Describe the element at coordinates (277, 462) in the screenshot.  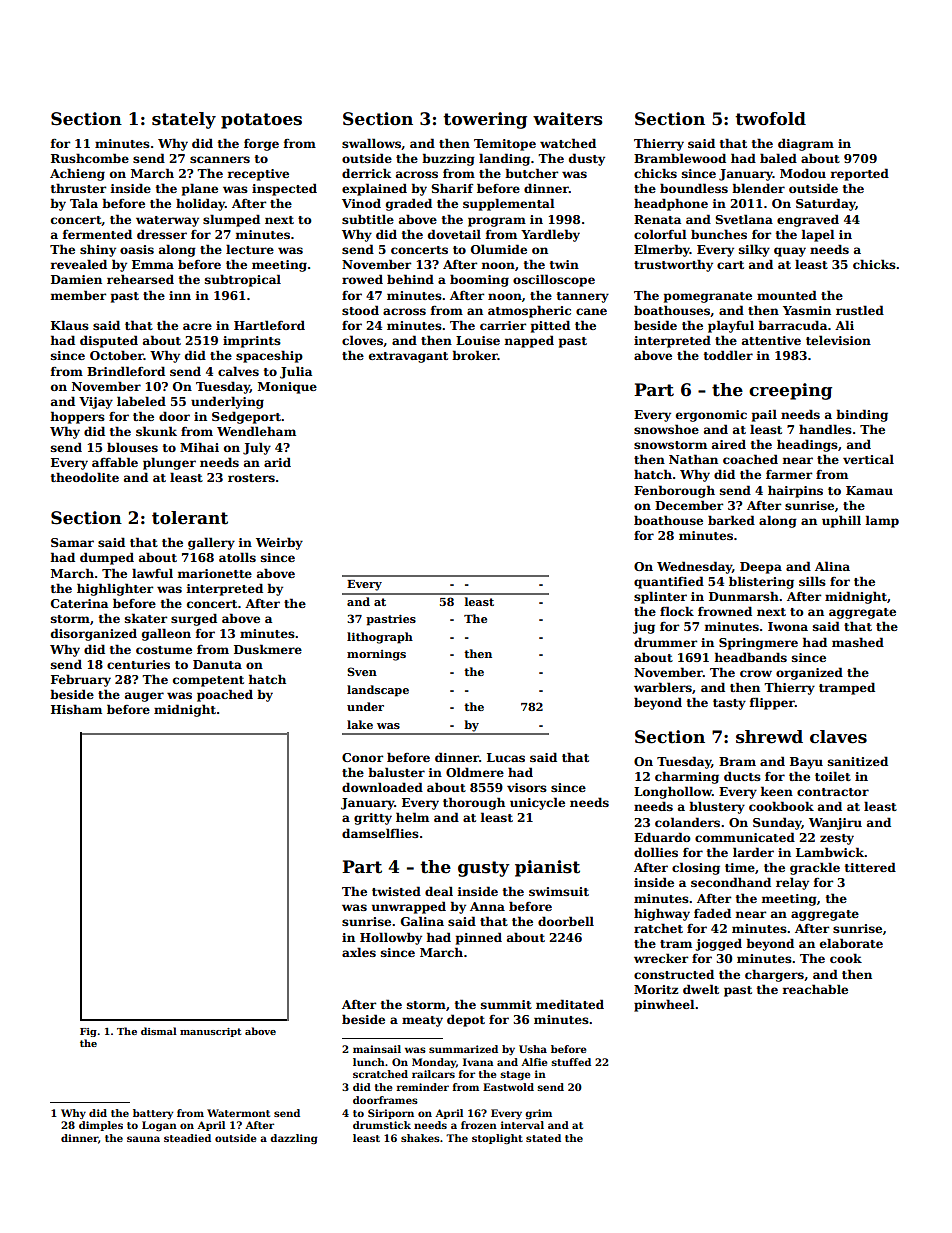
I see `arid` at that location.
